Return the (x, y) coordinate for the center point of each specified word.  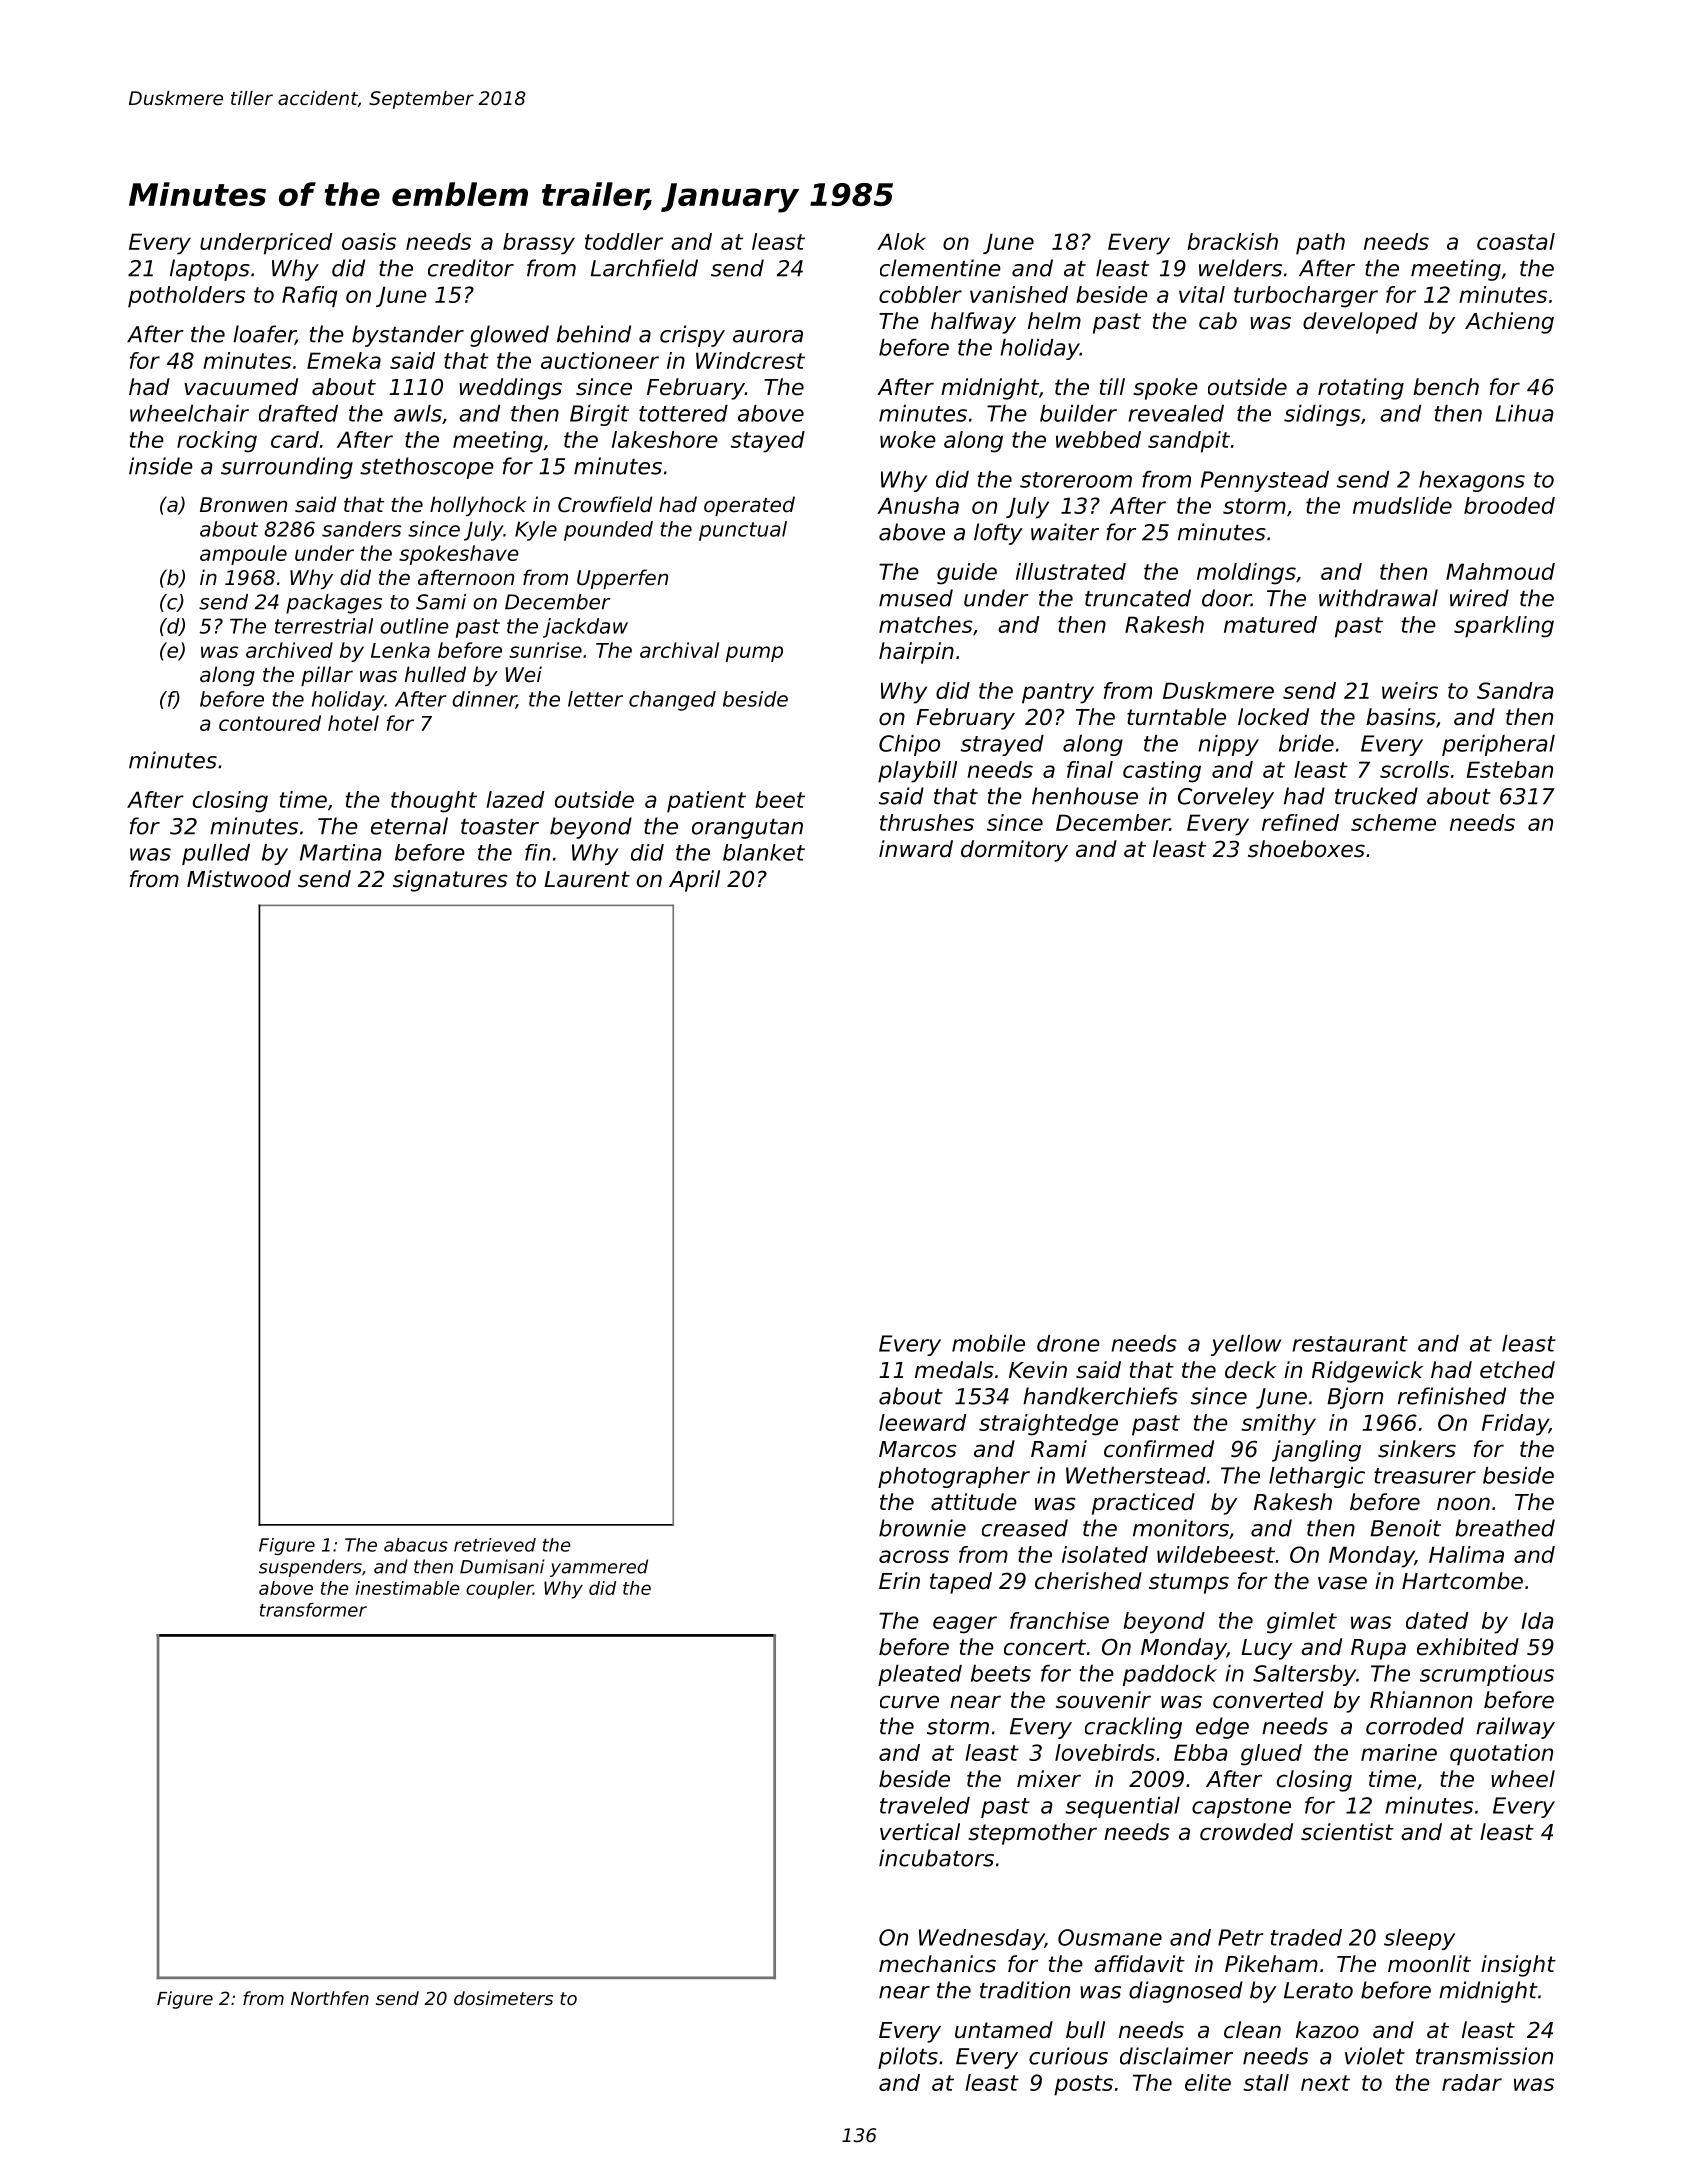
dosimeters (503, 1998)
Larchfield (644, 268)
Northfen (330, 1998)
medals (954, 1370)
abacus (416, 1545)
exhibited (1468, 1647)
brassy (539, 244)
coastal (1516, 241)
